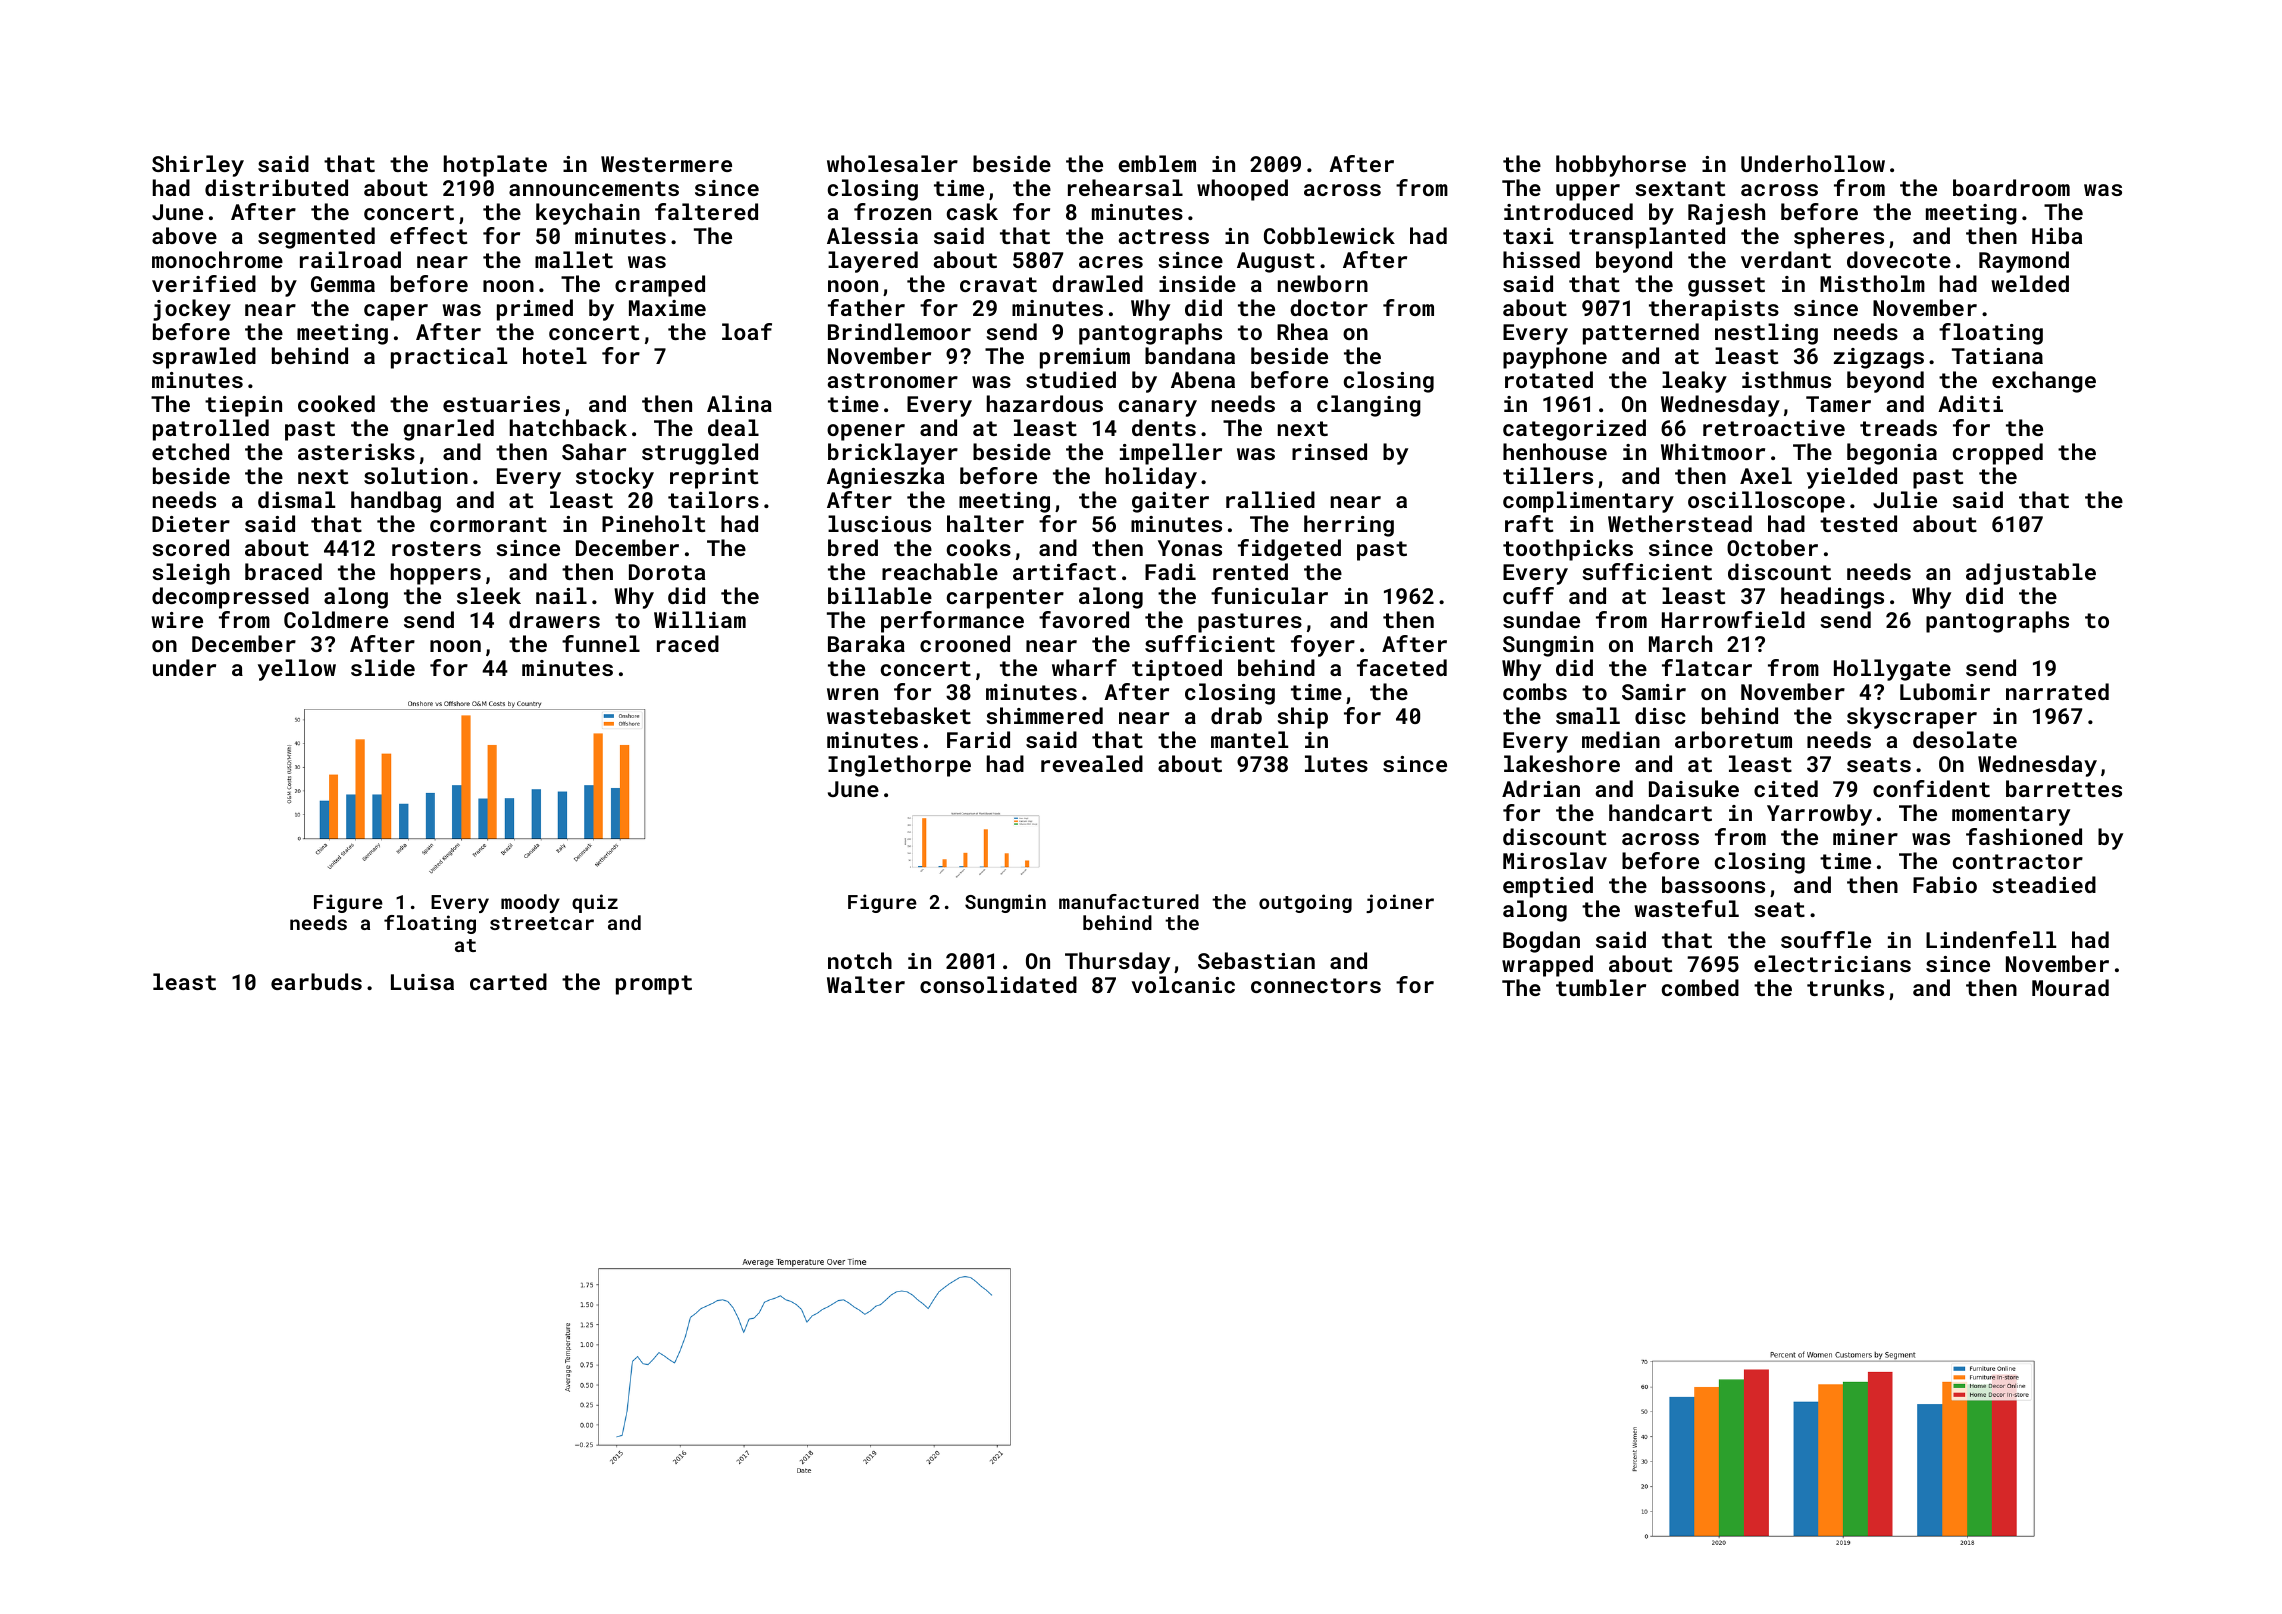 This document has height=1614, width=2282. Describe the element at coordinates (198, 166) in the document. I see `Shirley` at that location.
